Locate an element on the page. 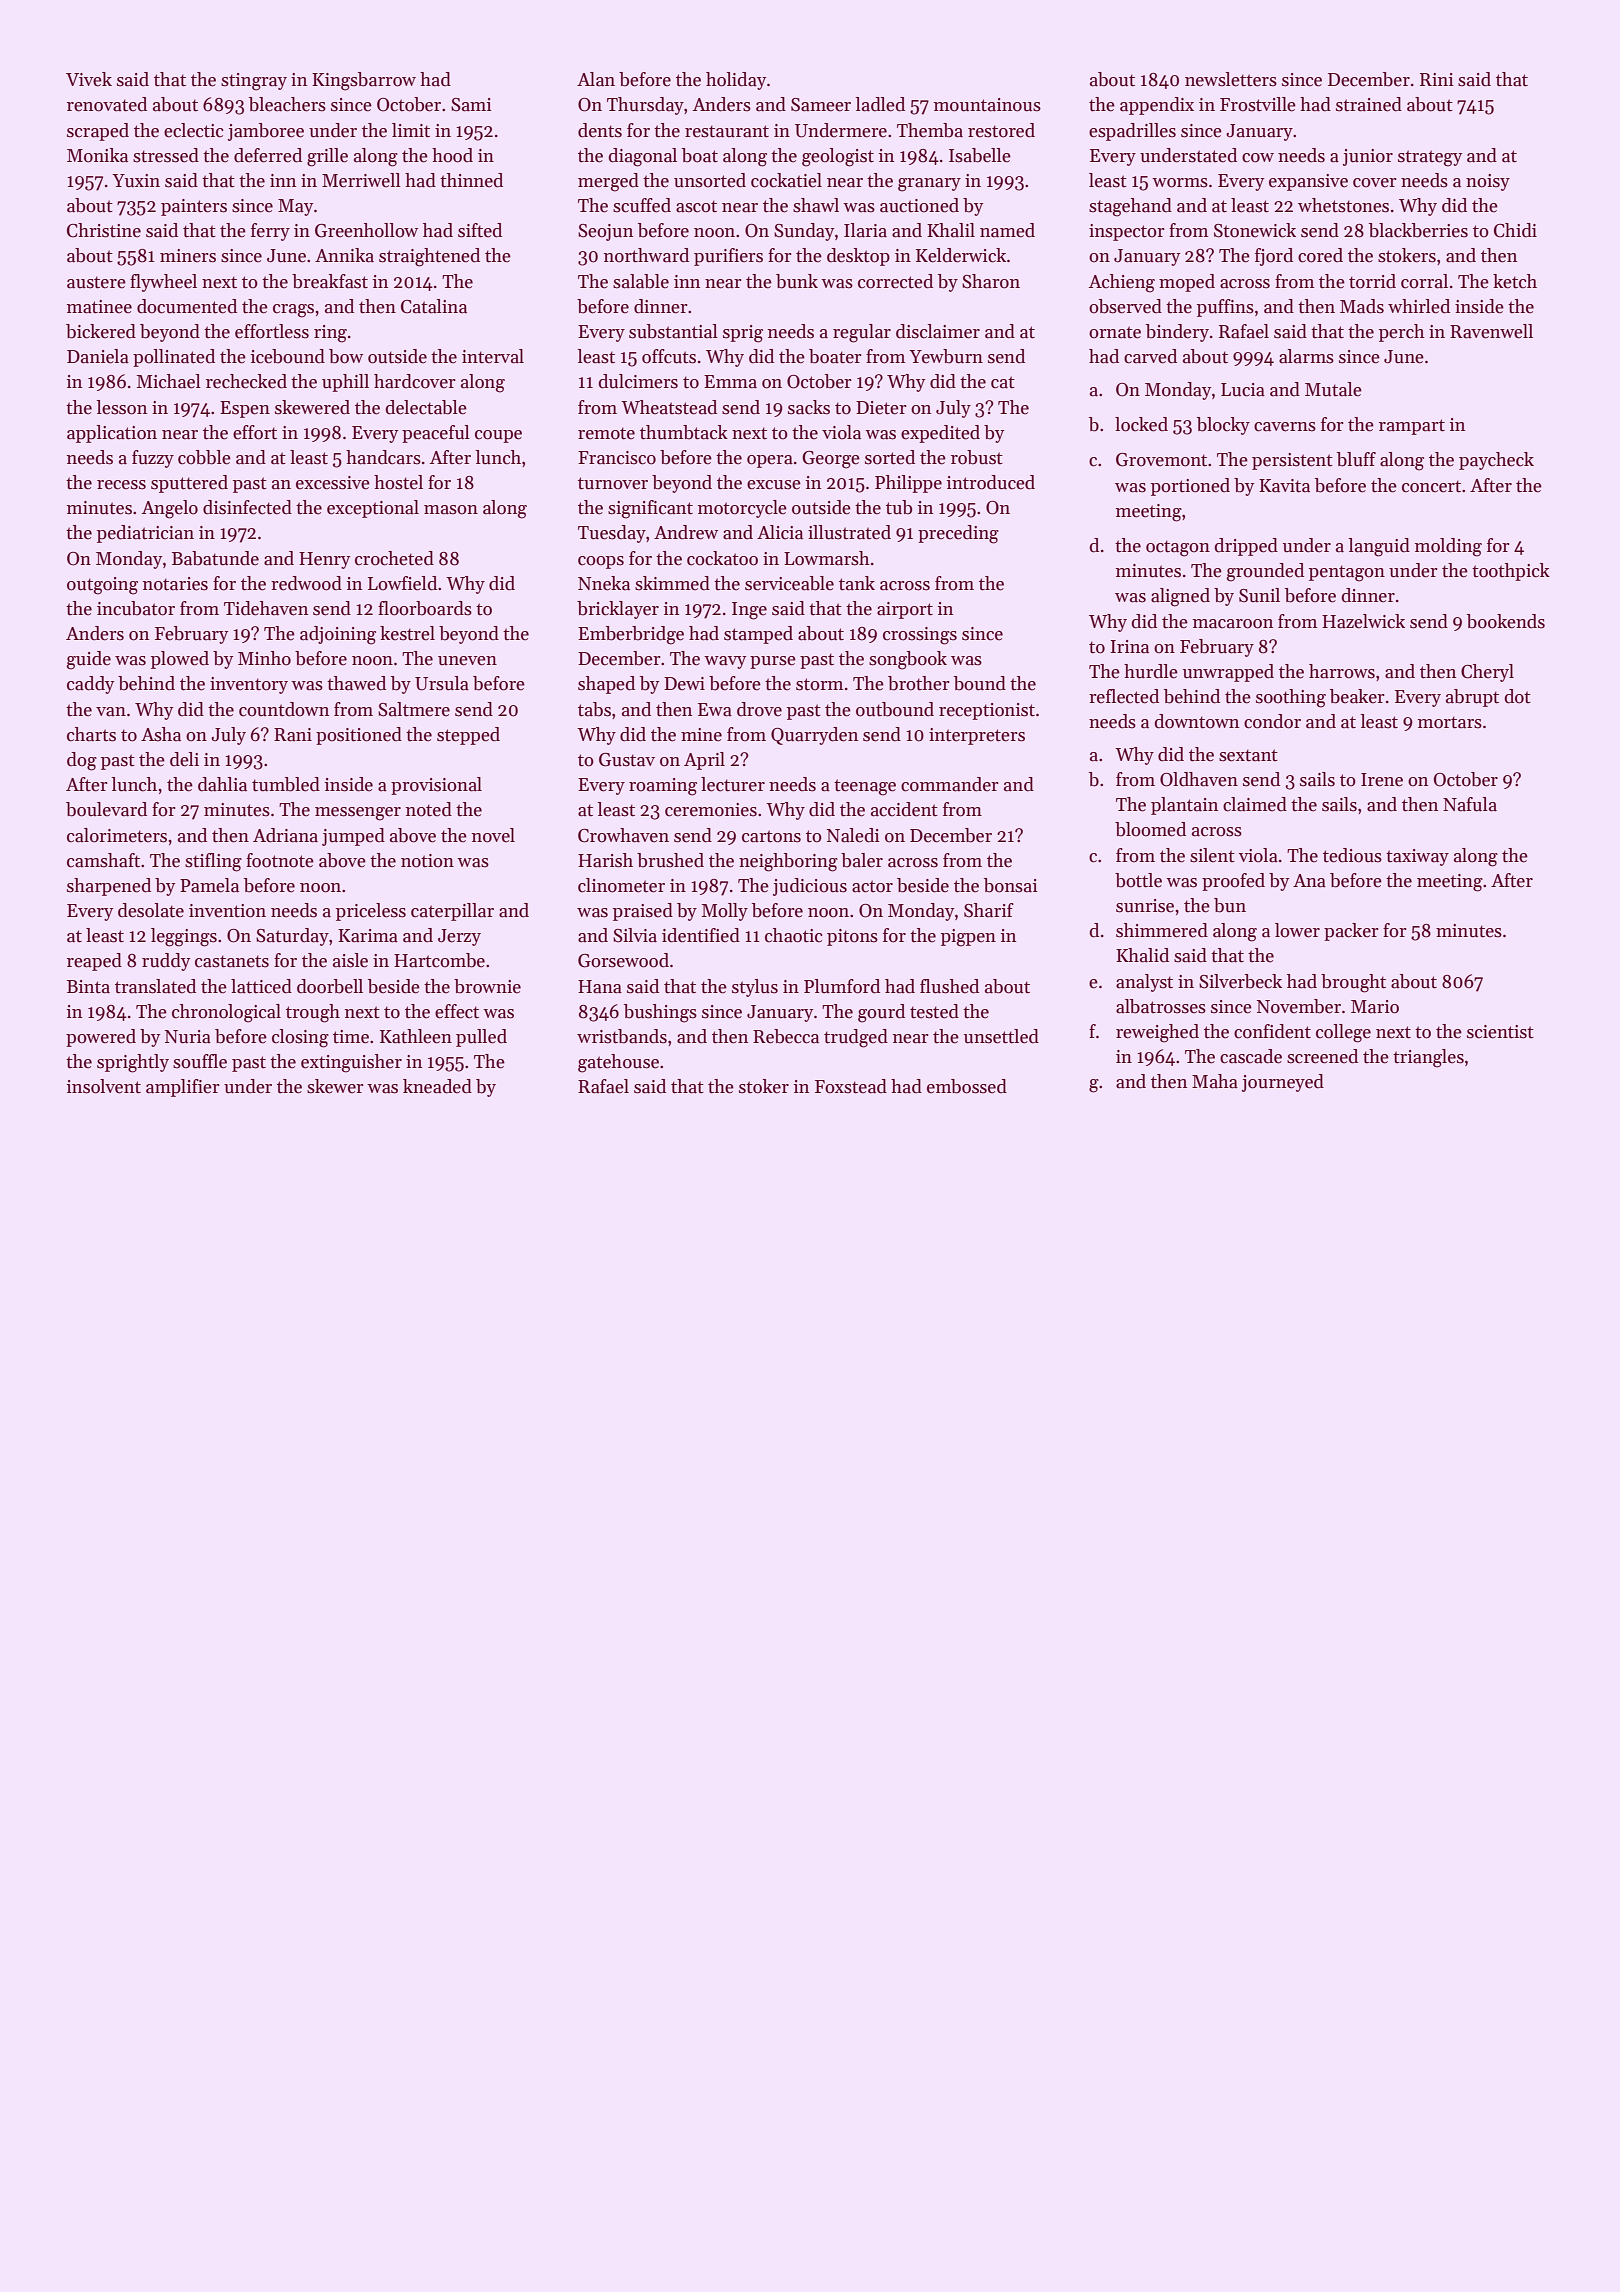 This document has width=1620, height=2292. Vivek is located at coordinates (89, 79).
